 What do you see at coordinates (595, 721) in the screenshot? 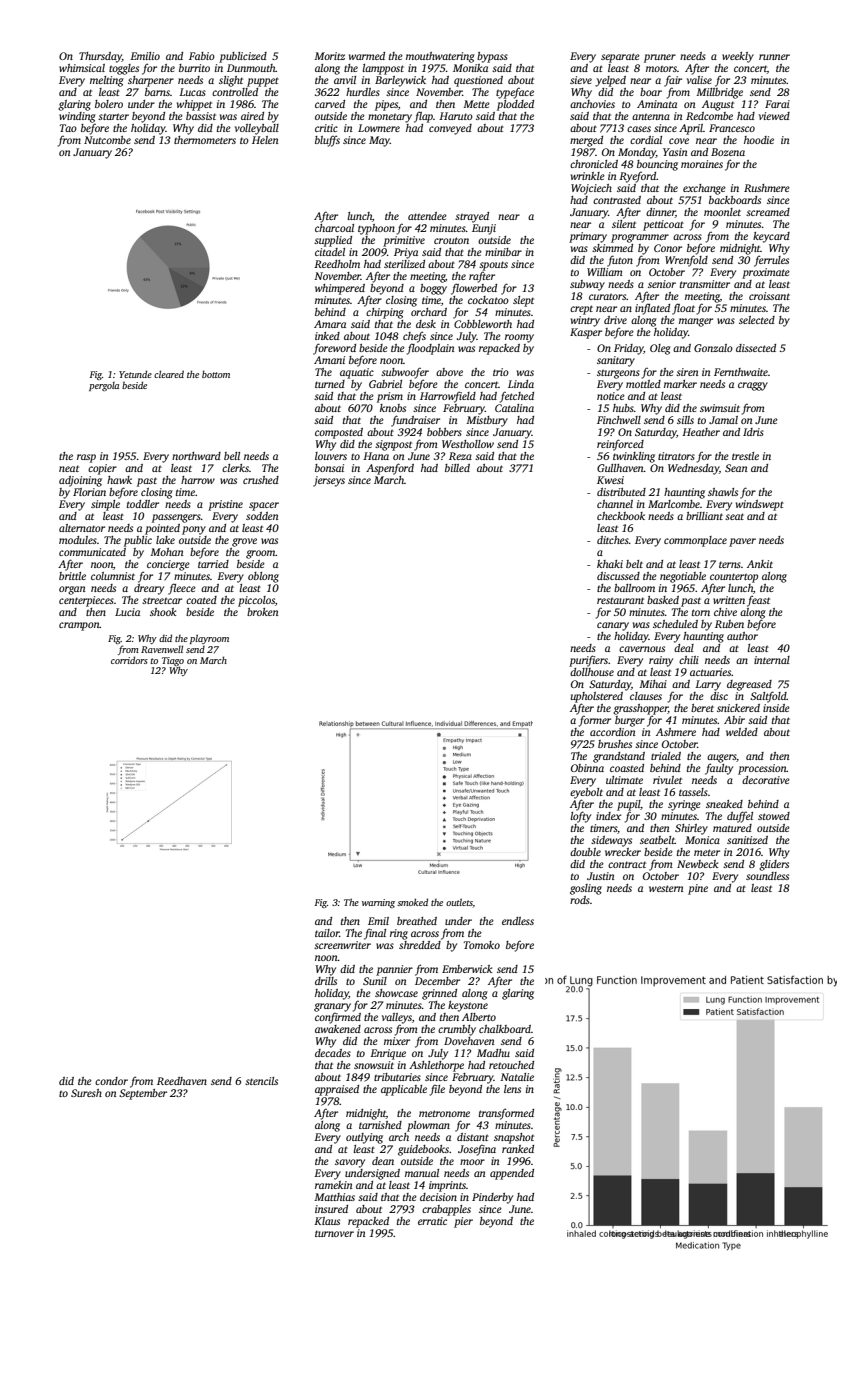
I see `former` at bounding box center [595, 721].
